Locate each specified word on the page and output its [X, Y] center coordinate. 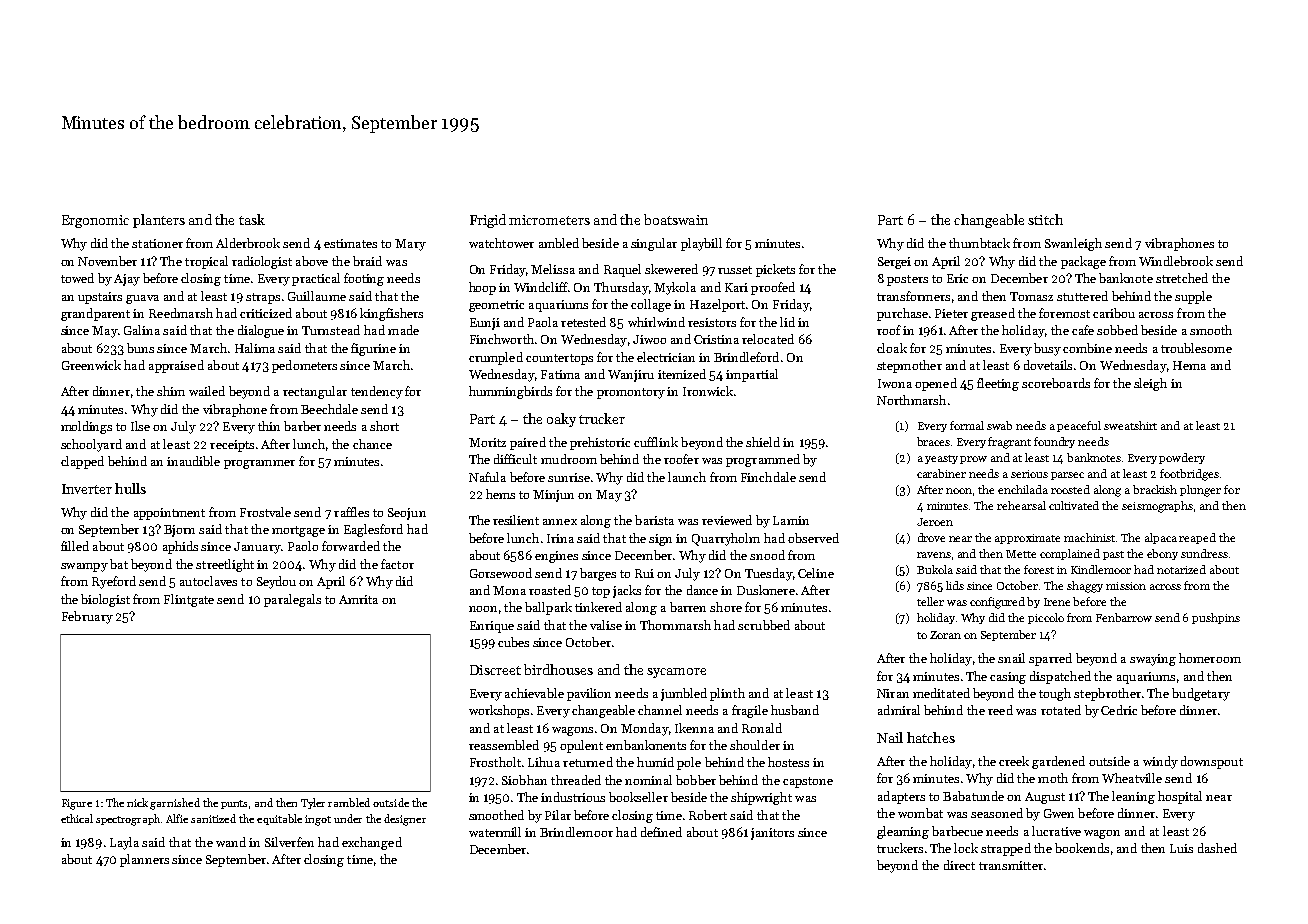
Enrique [492, 627]
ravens [934, 555]
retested [583, 322]
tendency [377, 392]
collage [651, 305]
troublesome [1196, 348]
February [87, 617]
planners [144, 860]
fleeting [998, 384]
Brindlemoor [576, 832]
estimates [350, 243]
